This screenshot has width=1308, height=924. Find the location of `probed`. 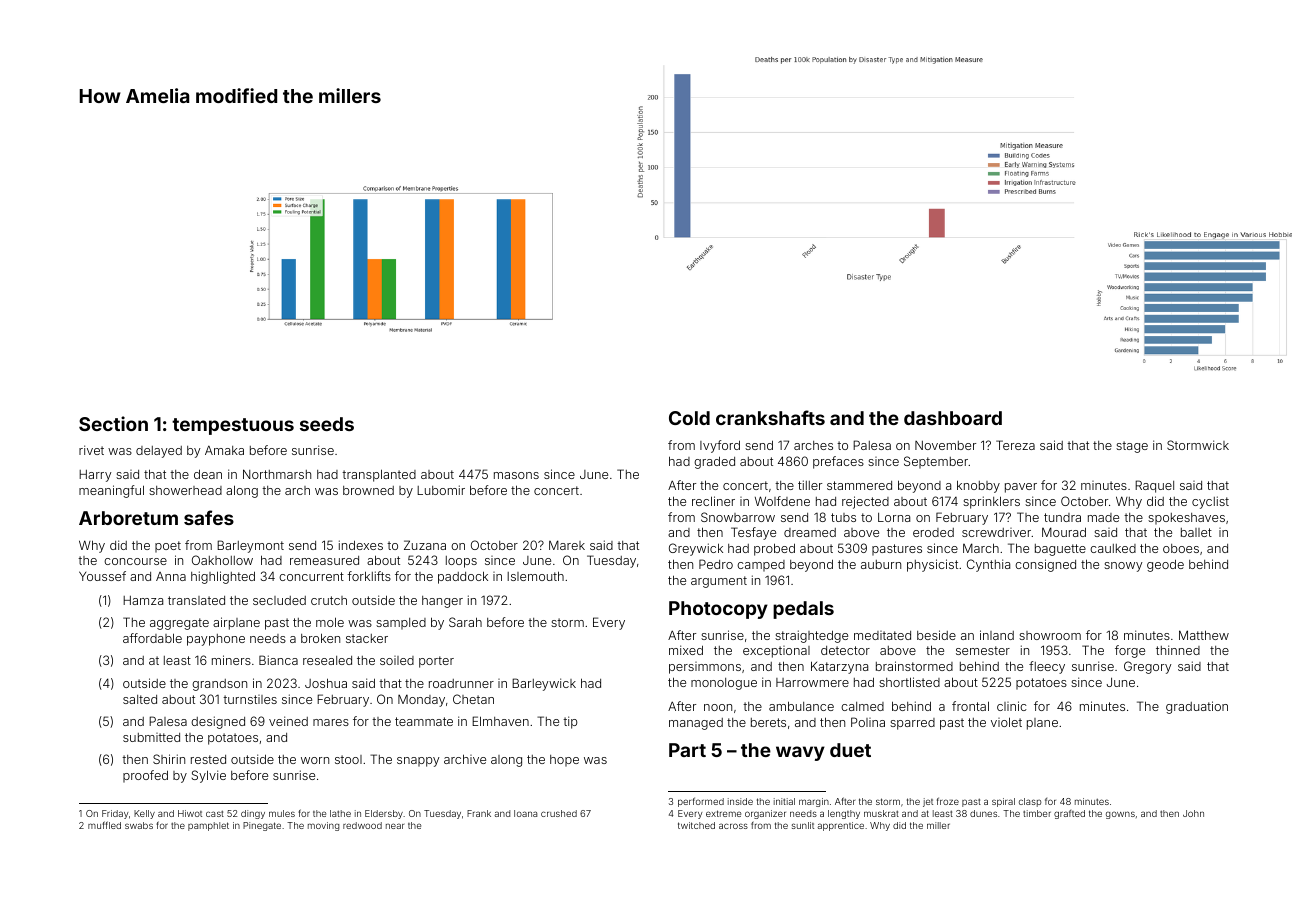

probed is located at coordinates (774, 549).
